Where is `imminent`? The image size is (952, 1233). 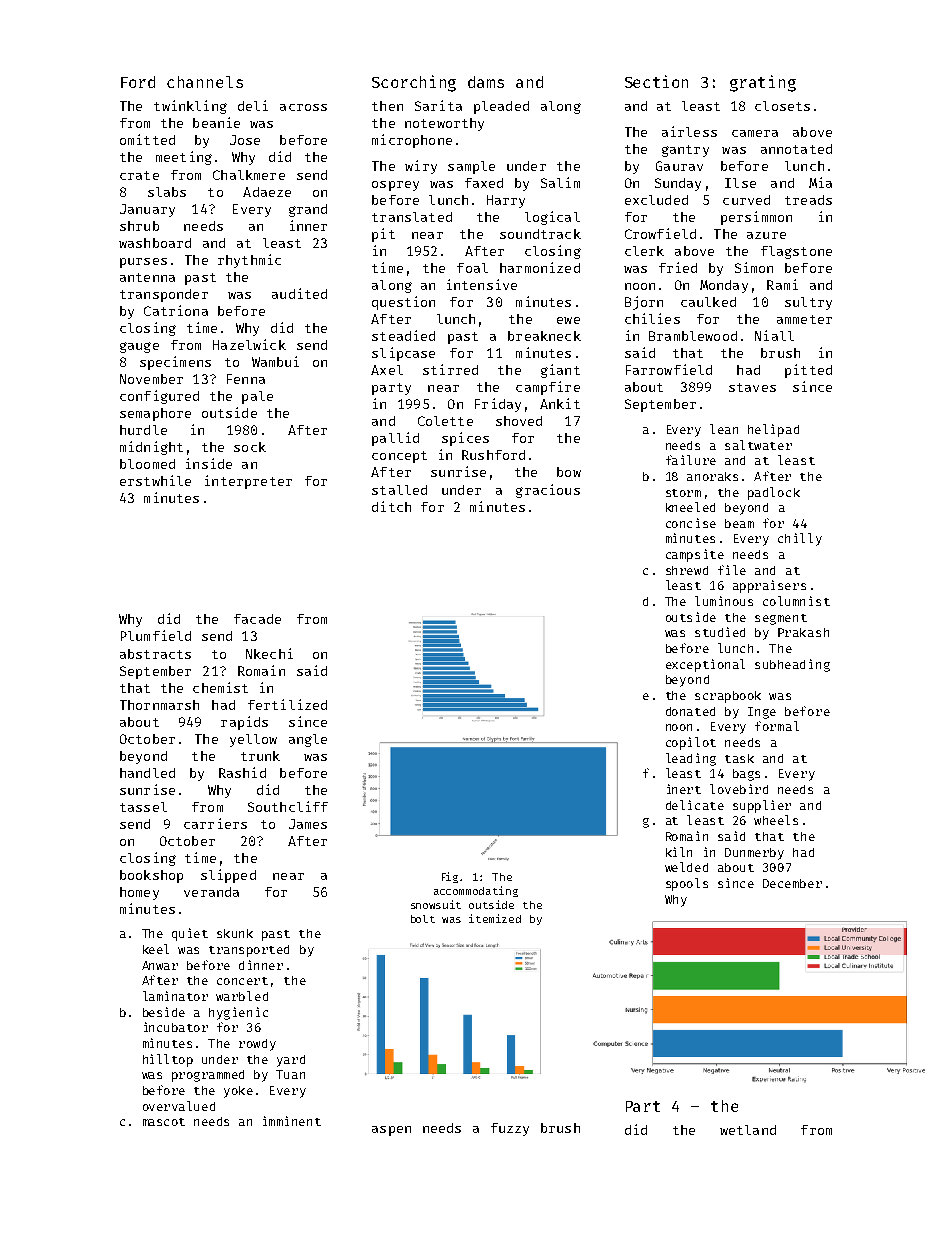 imminent is located at coordinates (292, 1121).
